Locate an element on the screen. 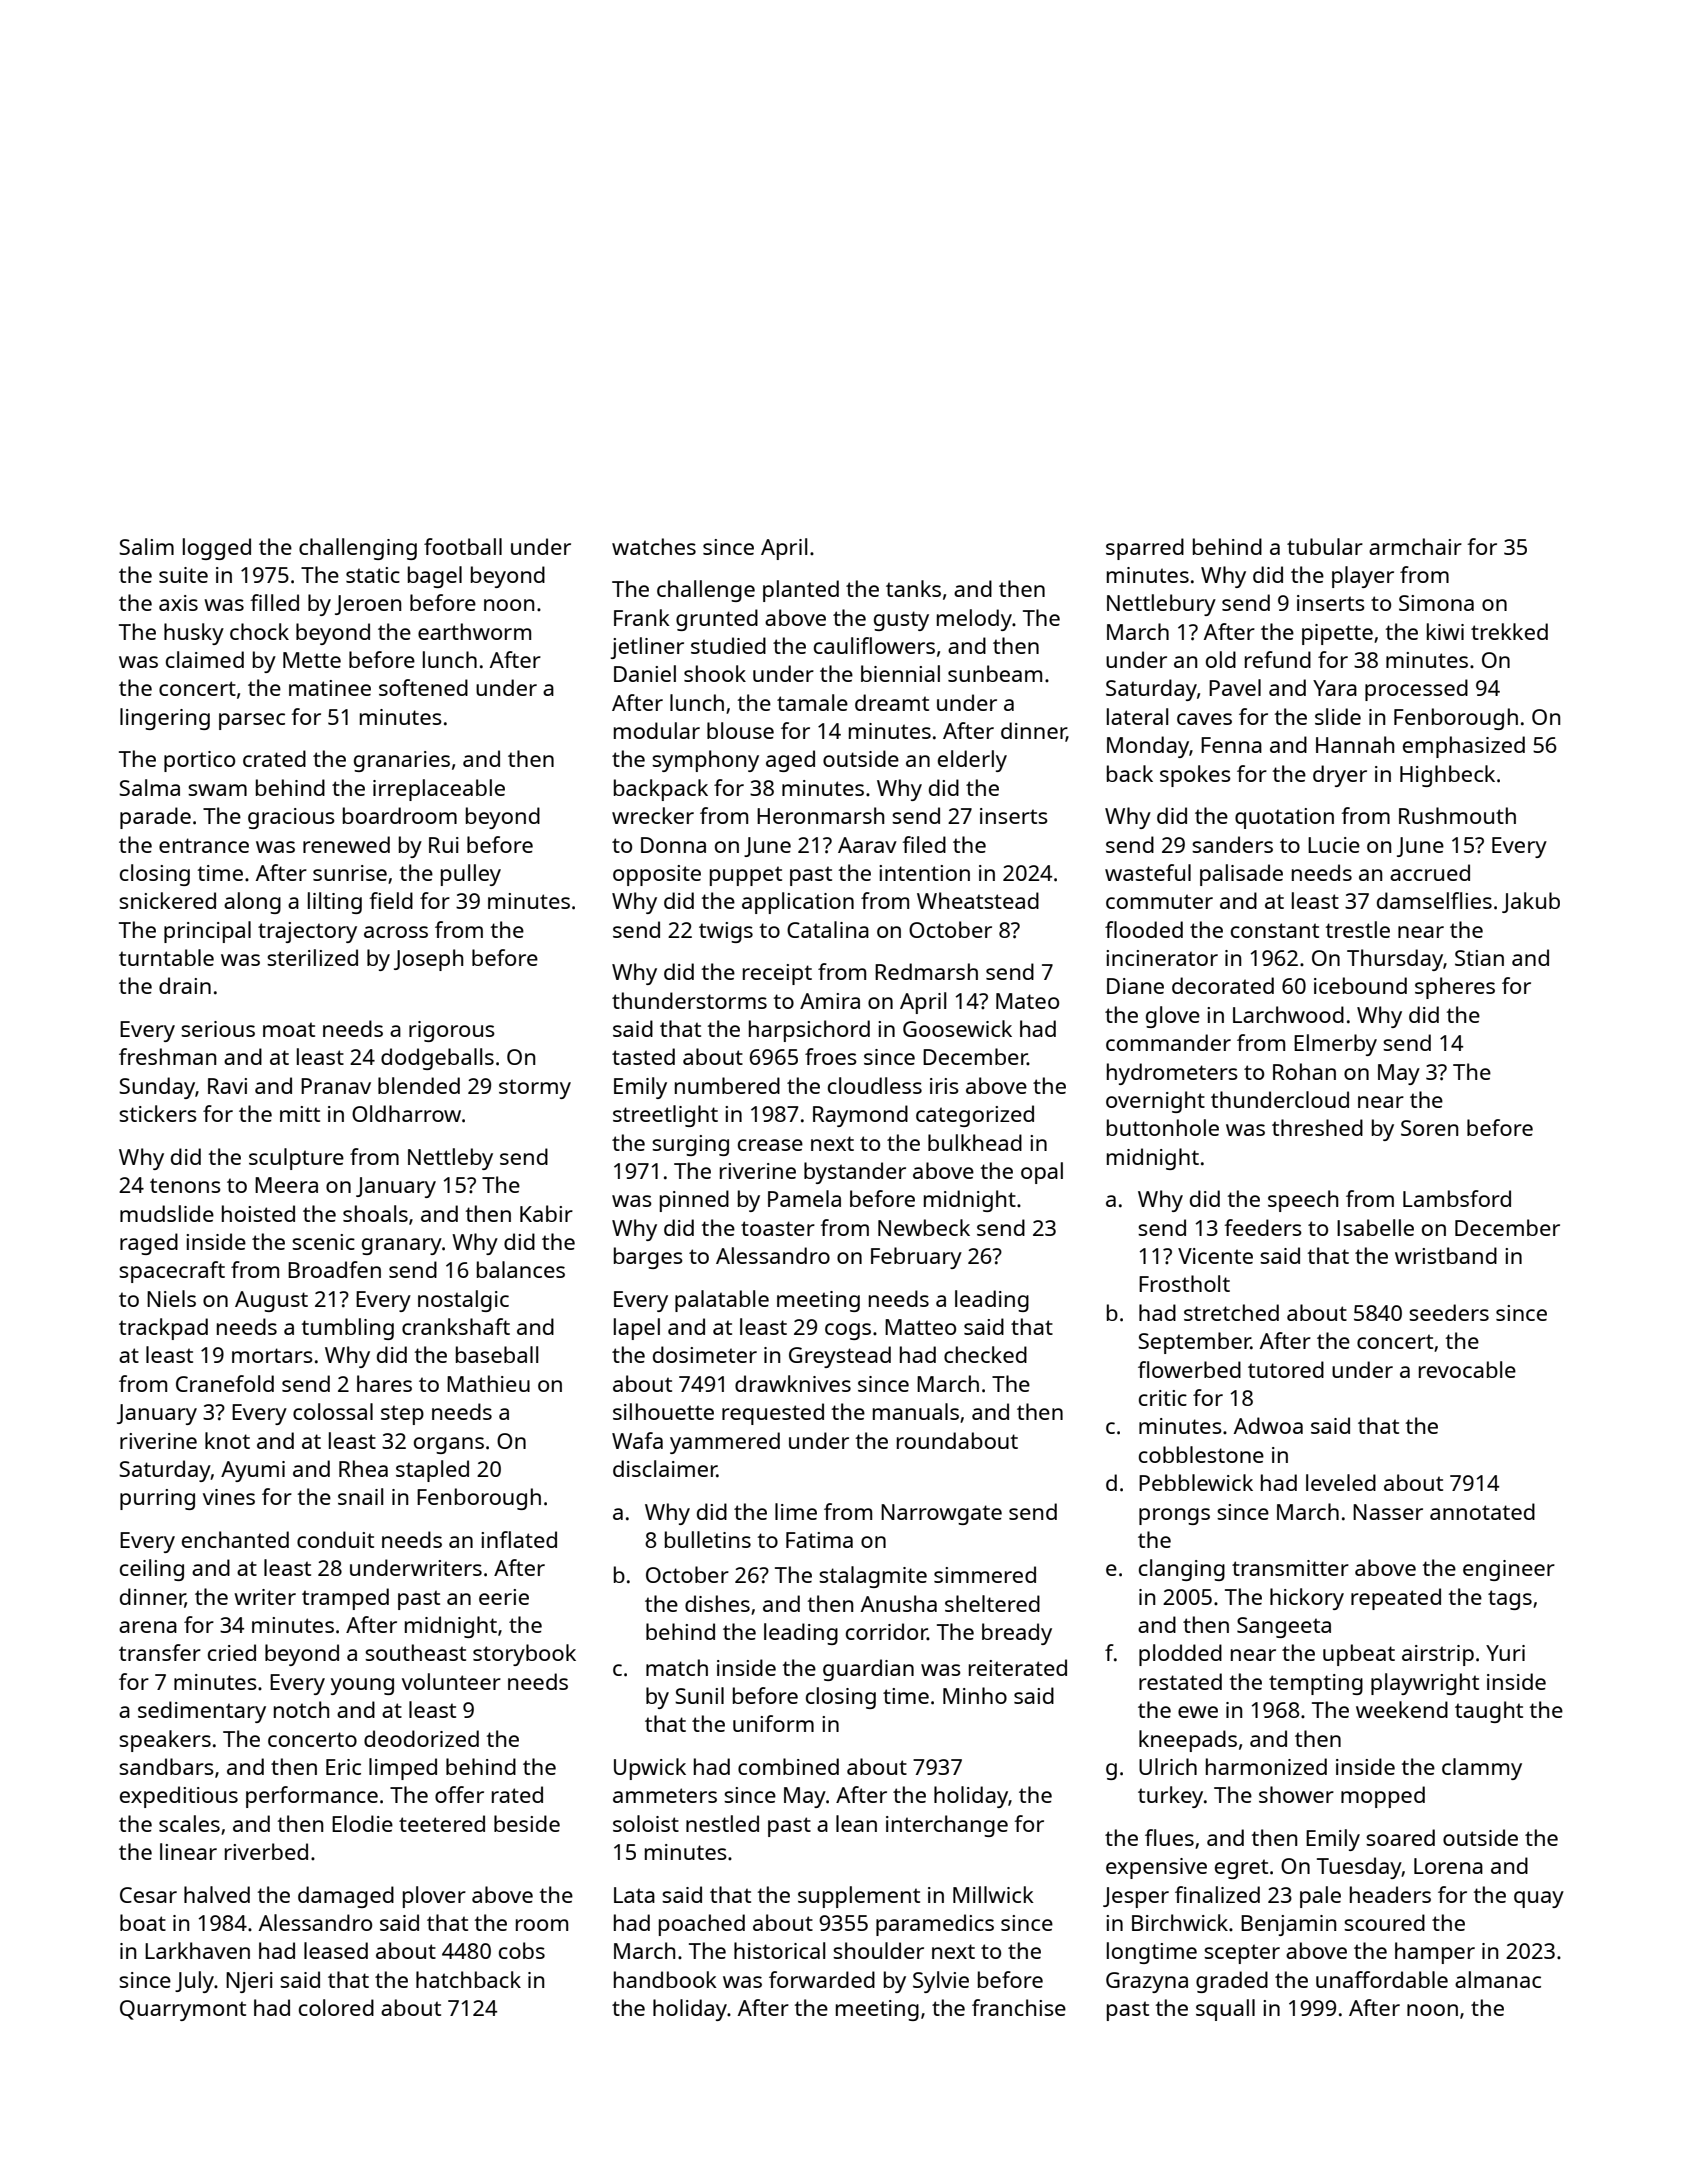 This screenshot has height=2178, width=1683. pinned is located at coordinates (694, 1201).
